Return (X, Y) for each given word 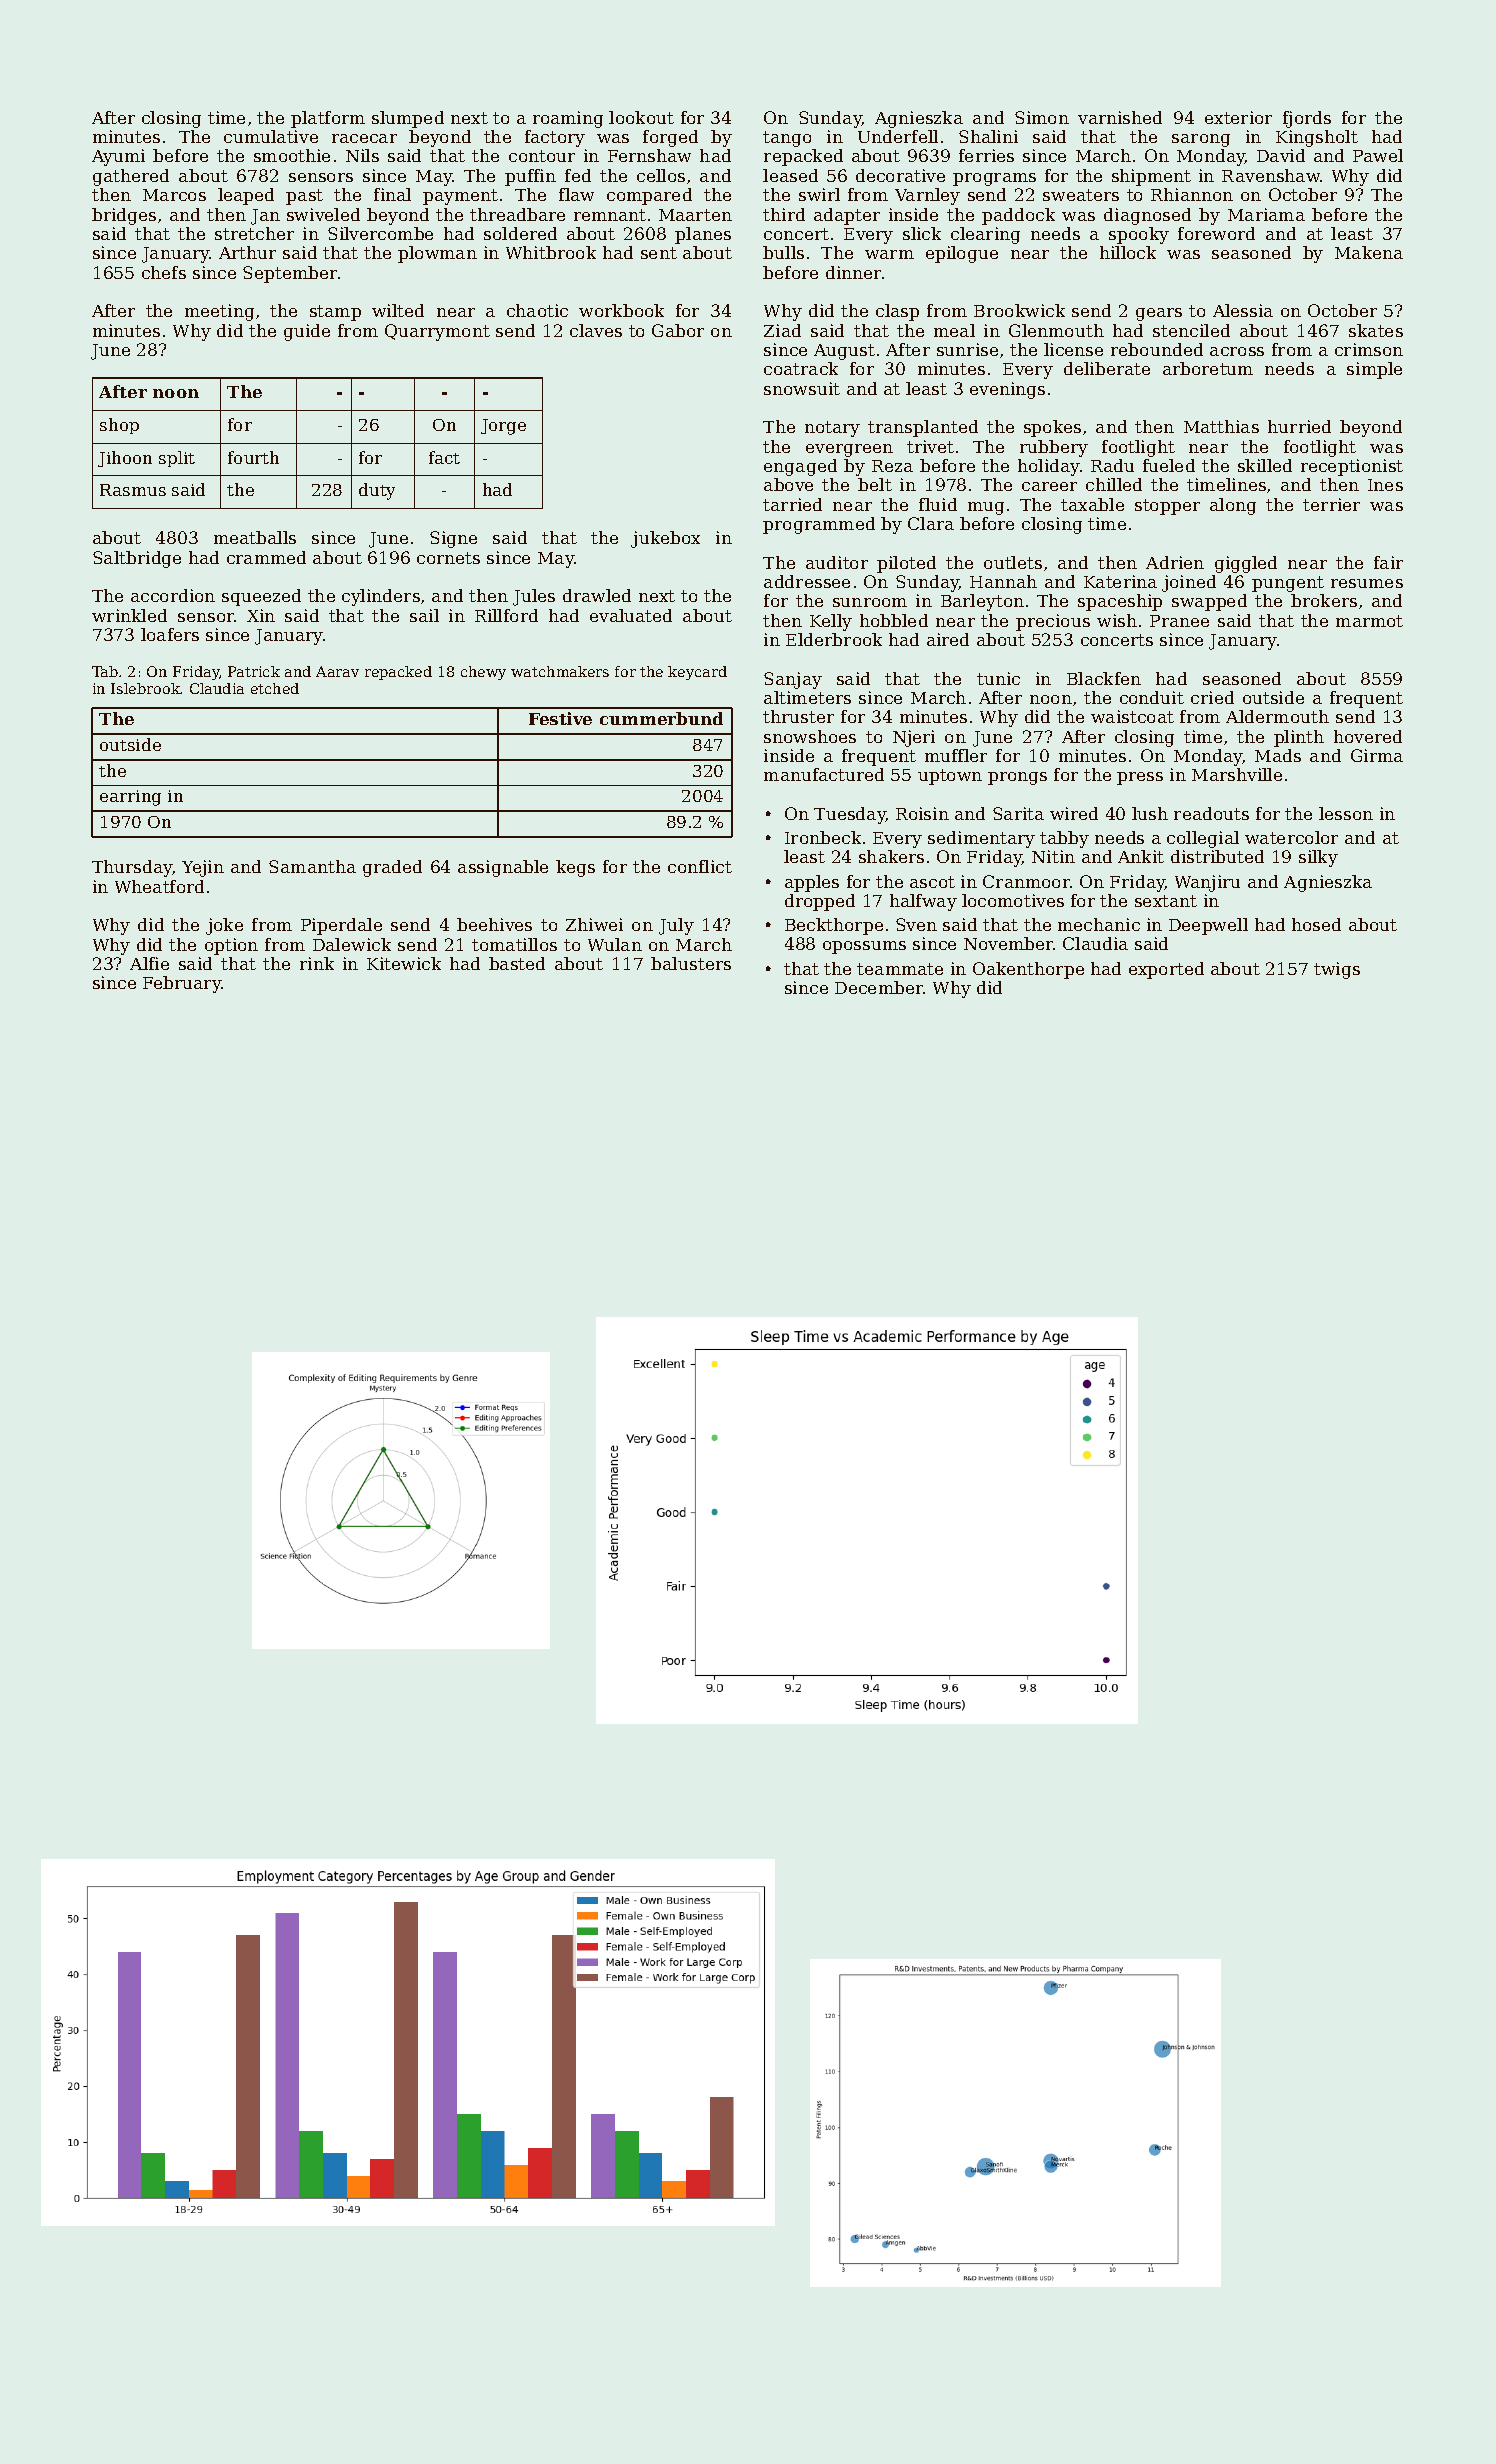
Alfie (149, 963)
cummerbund (661, 718)
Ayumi (118, 157)
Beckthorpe (834, 926)
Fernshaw (649, 155)
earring (130, 798)
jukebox (665, 539)
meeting (219, 312)
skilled (1265, 465)
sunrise (967, 349)
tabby (1064, 839)
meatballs (255, 537)
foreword (1216, 233)
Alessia (1243, 310)
